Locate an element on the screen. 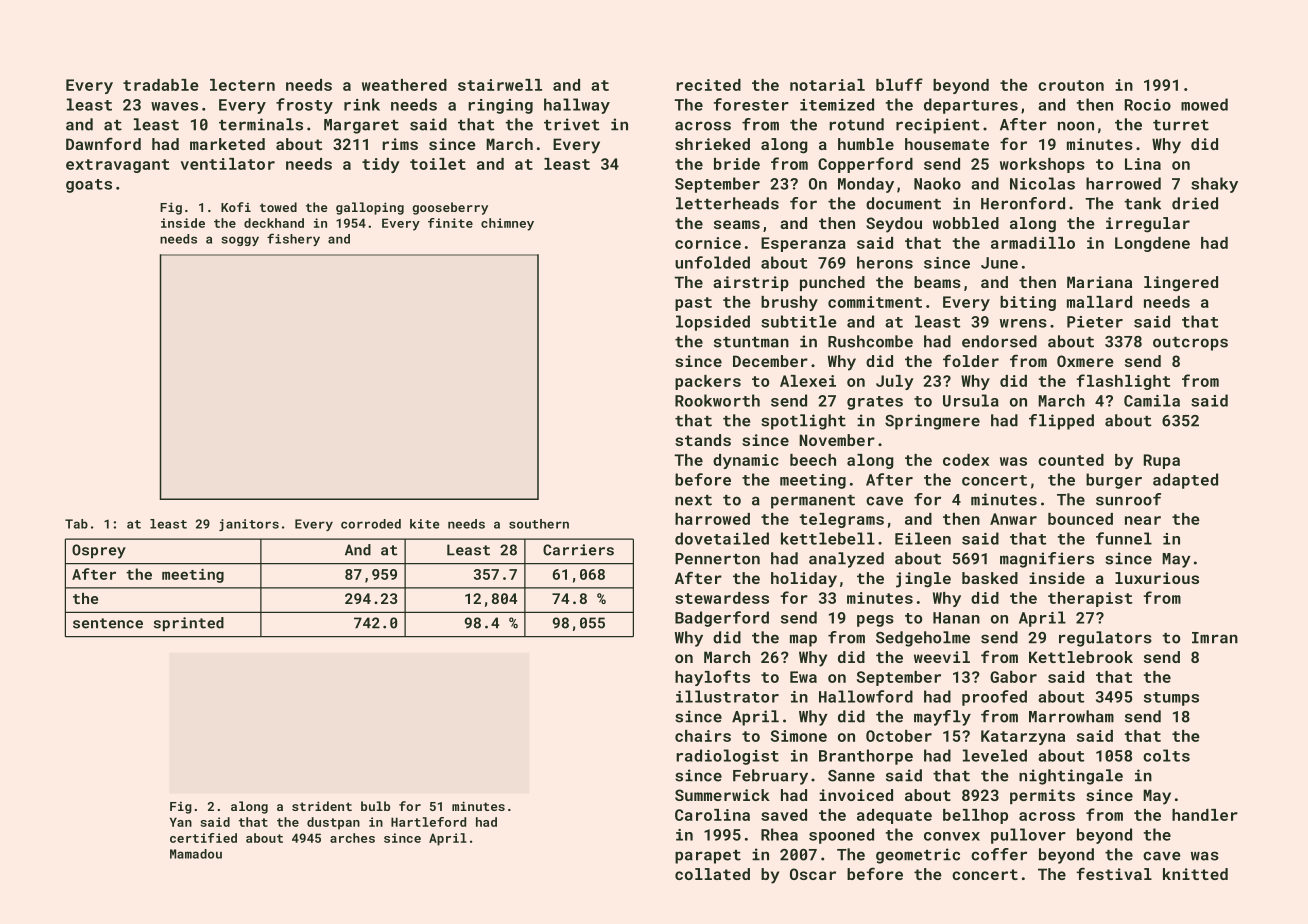  Badgerford is located at coordinates (722, 619).
